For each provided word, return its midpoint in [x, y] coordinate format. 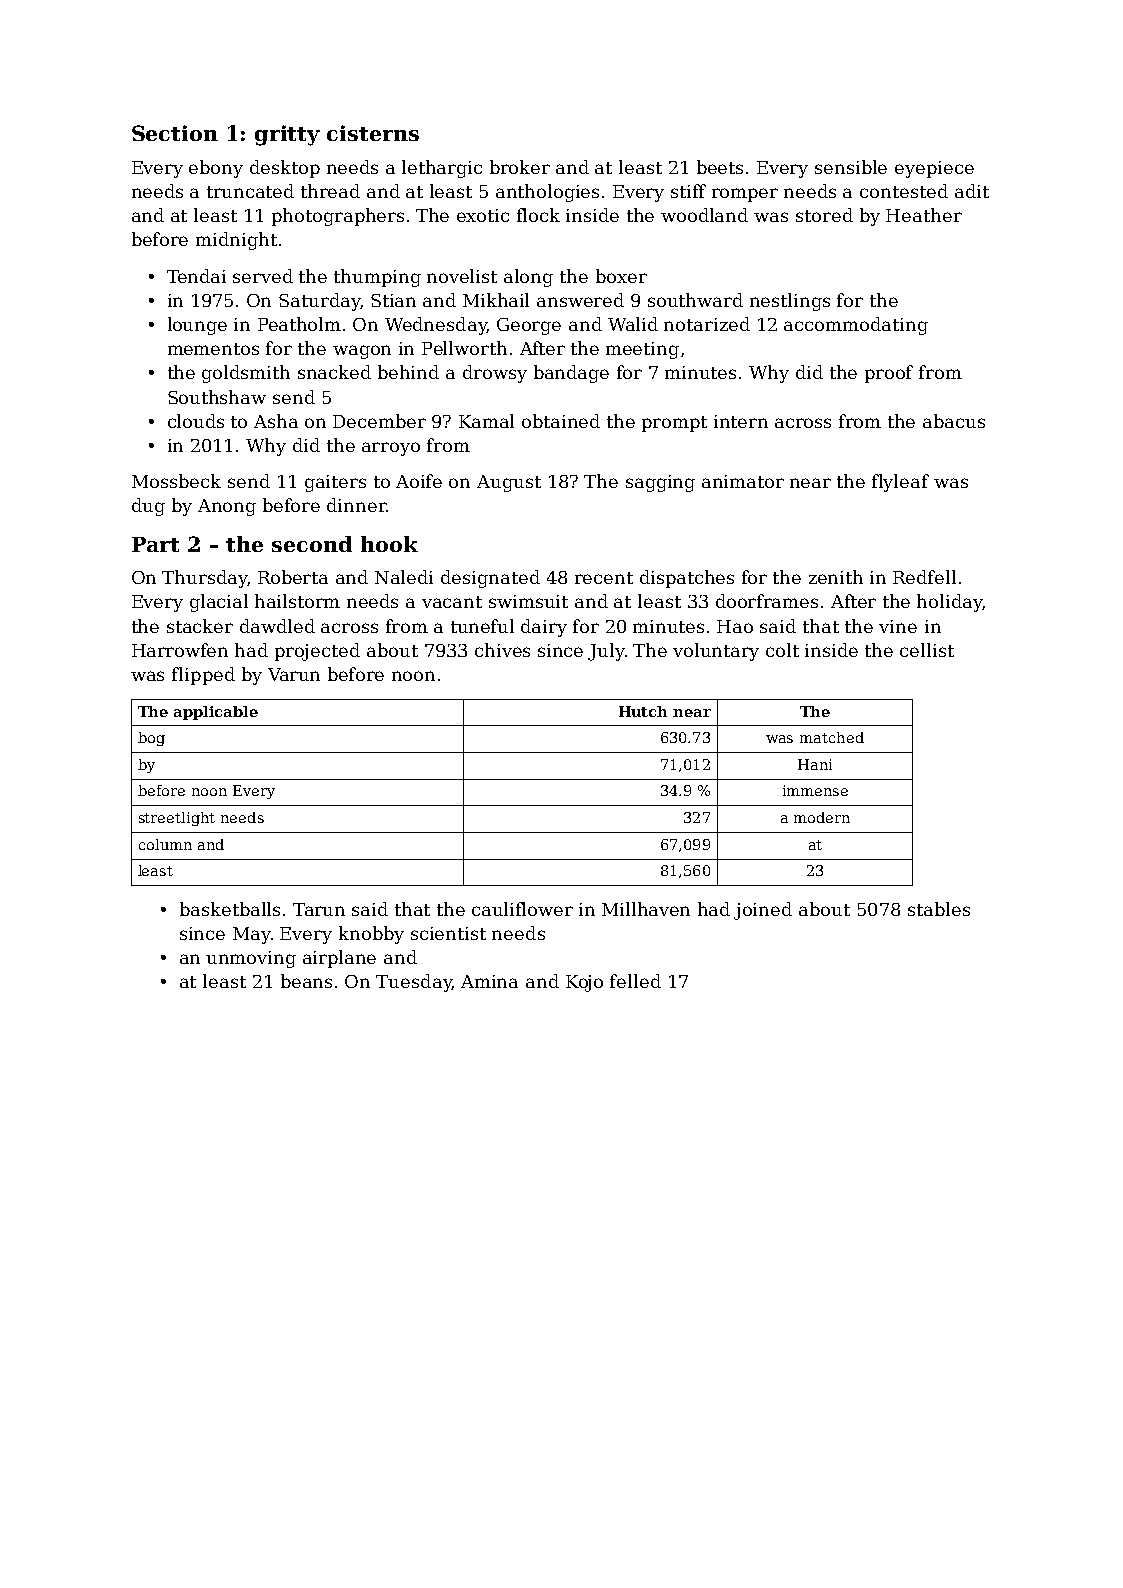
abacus [954, 421]
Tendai [196, 276]
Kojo [584, 983]
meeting [642, 350]
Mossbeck [176, 481]
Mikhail [496, 300]
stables [939, 909]
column [165, 844]
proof [889, 374]
